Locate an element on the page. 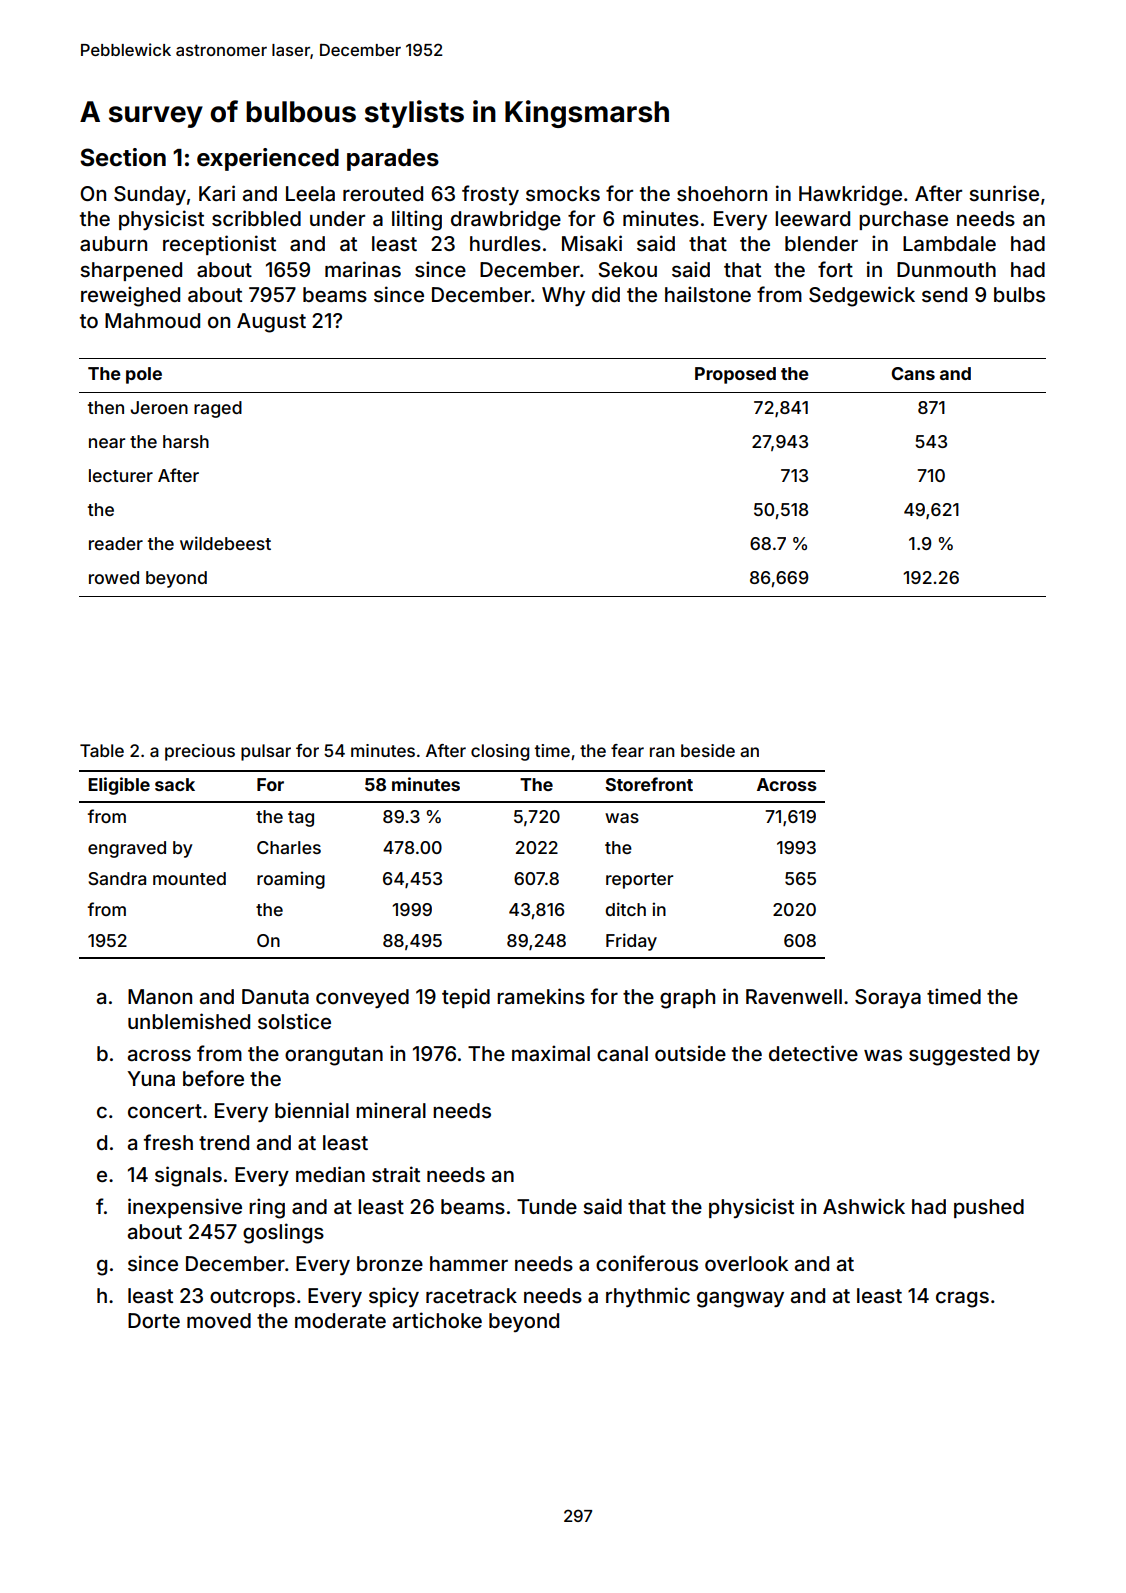 This image has width=1126, height=1593. parades is located at coordinates (393, 160).
